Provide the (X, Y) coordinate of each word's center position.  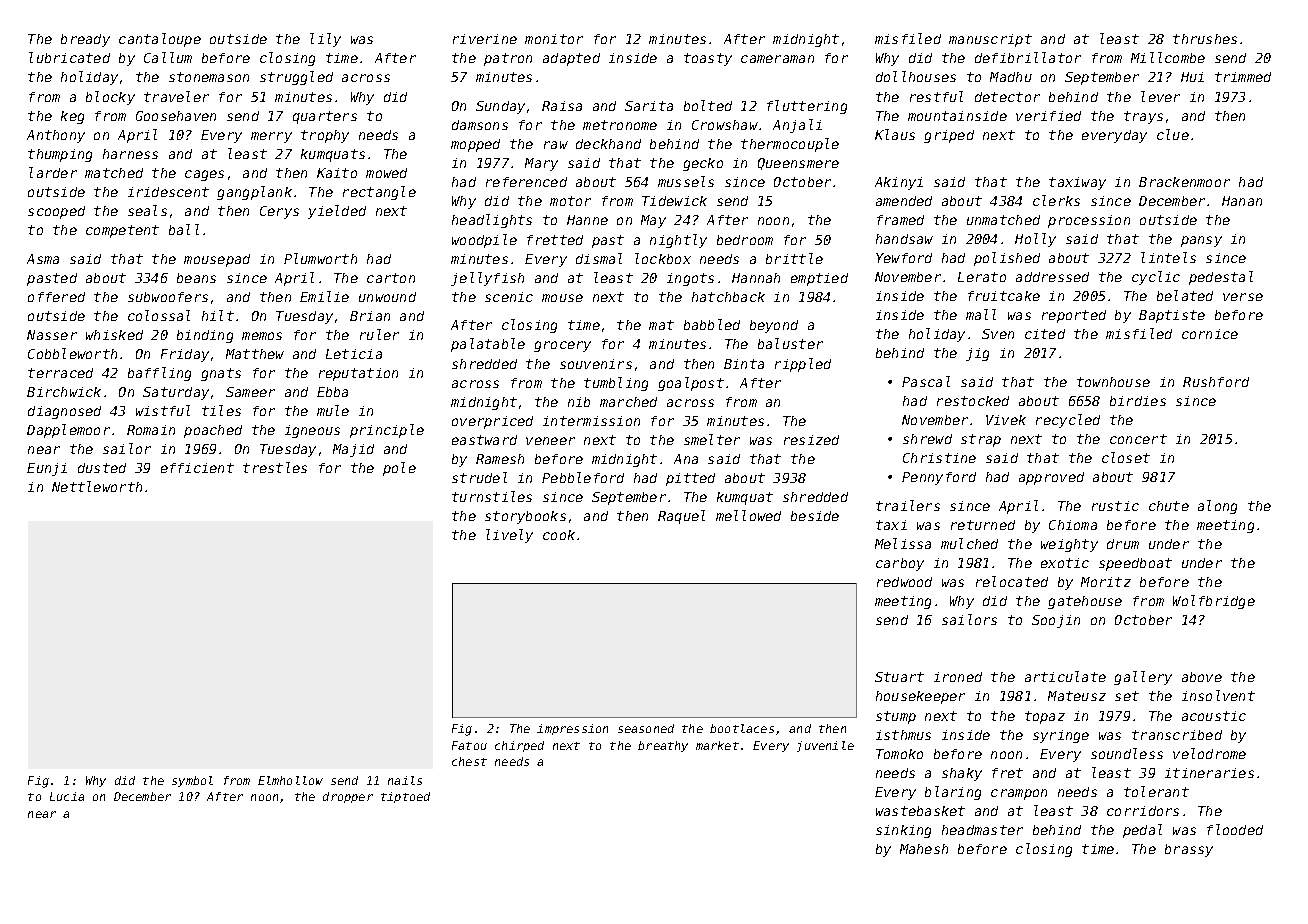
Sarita (649, 106)
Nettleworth (97, 486)
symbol (192, 781)
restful (936, 96)
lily (325, 40)
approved (1051, 478)
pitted (690, 479)
